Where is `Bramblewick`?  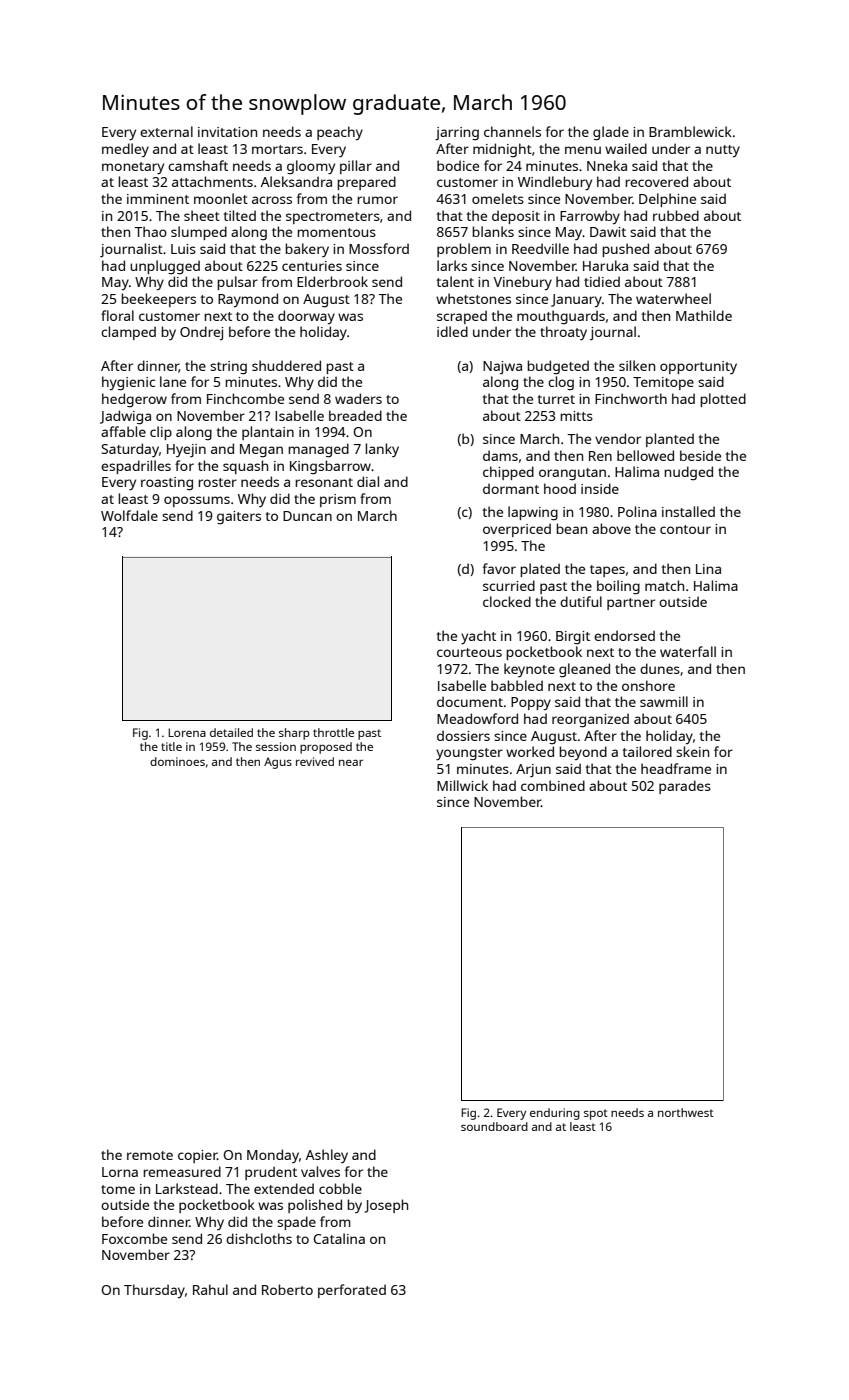
Bramblewick is located at coordinates (690, 131).
